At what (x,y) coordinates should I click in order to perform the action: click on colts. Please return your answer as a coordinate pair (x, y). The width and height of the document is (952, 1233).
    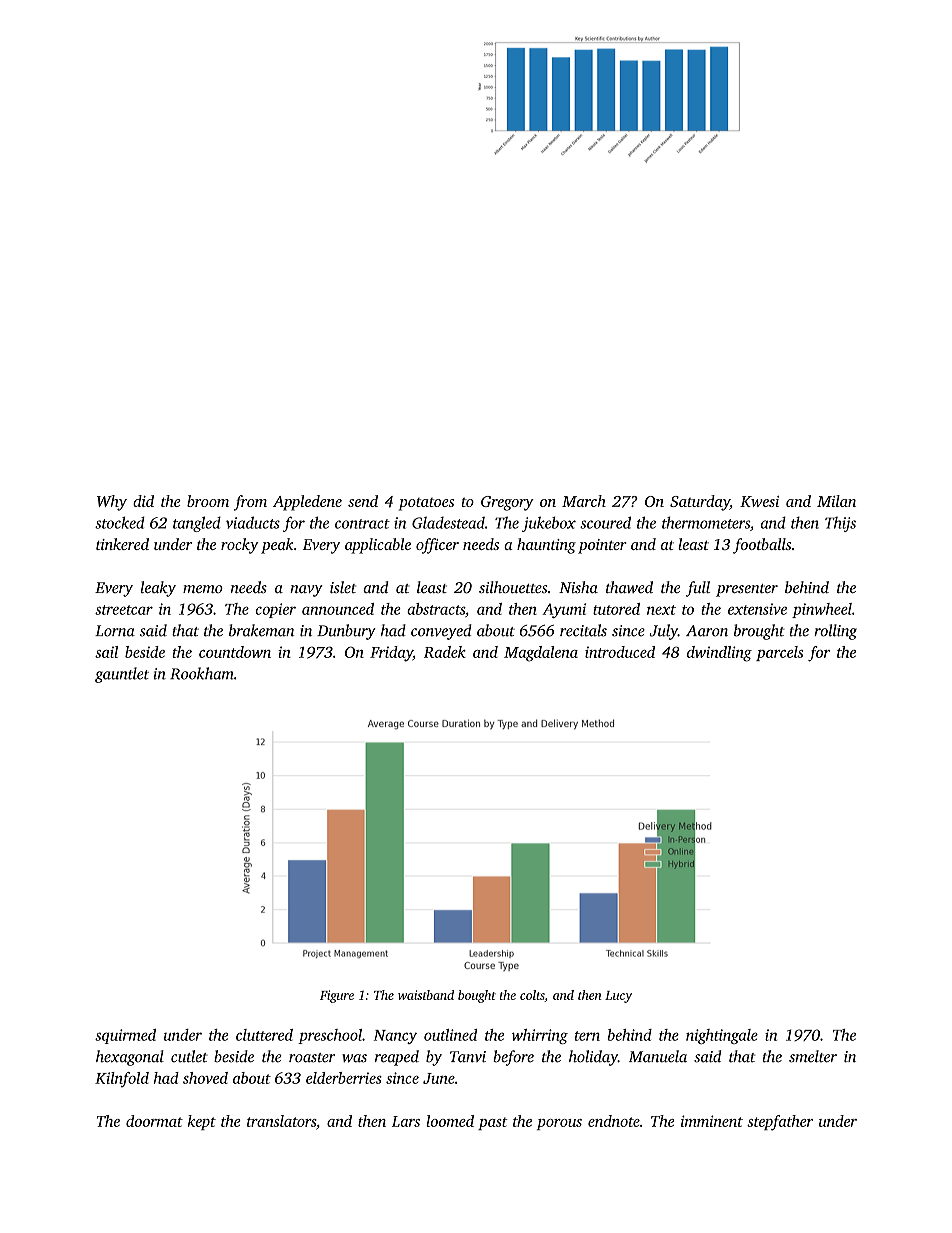
    Looking at the image, I should click on (532, 996).
